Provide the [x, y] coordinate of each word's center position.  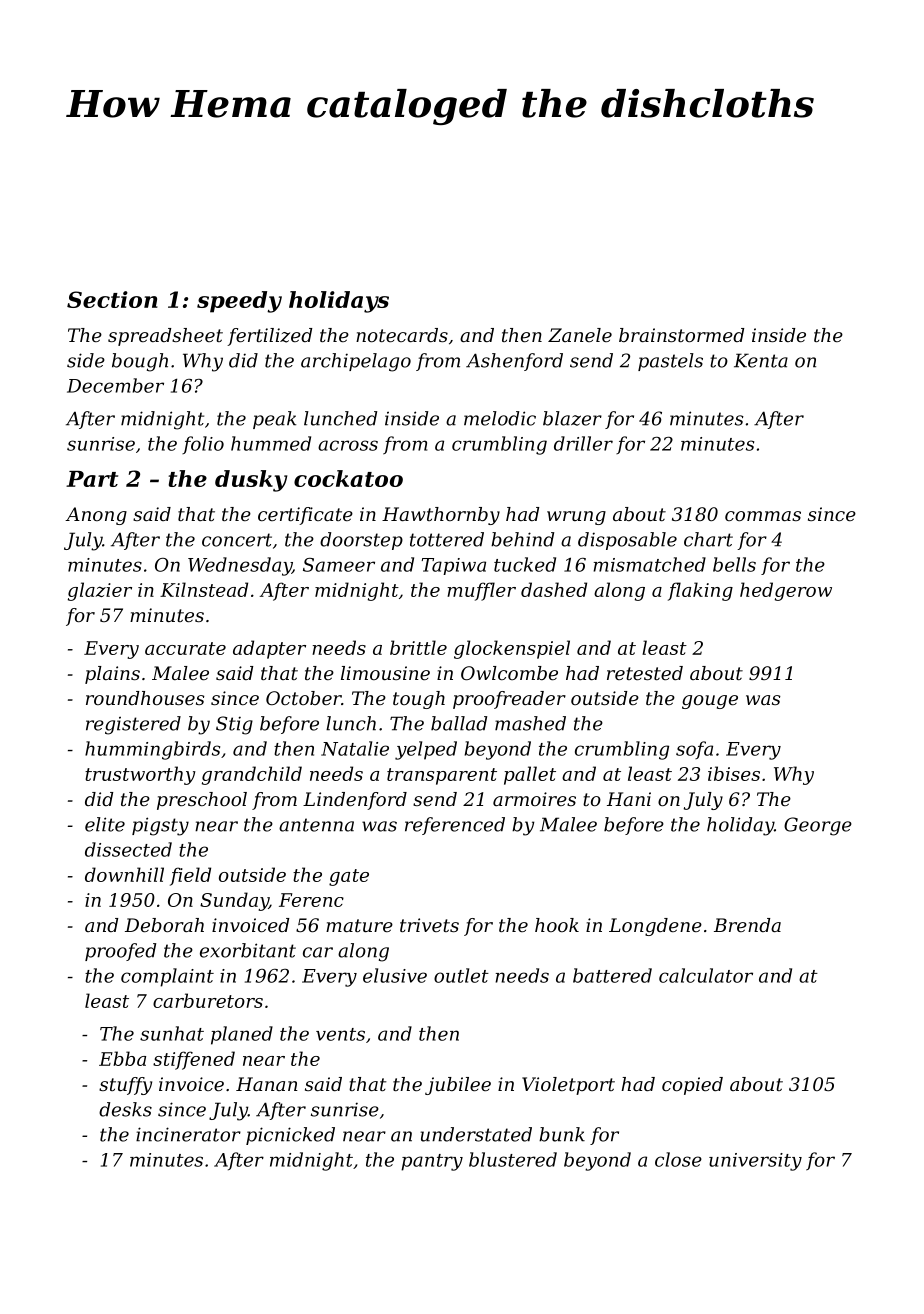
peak [274, 420]
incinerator [188, 1134]
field [190, 876]
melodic [500, 418]
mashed [530, 723]
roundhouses [145, 698]
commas [763, 516]
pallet [530, 775]
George [818, 826]
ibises [734, 773]
